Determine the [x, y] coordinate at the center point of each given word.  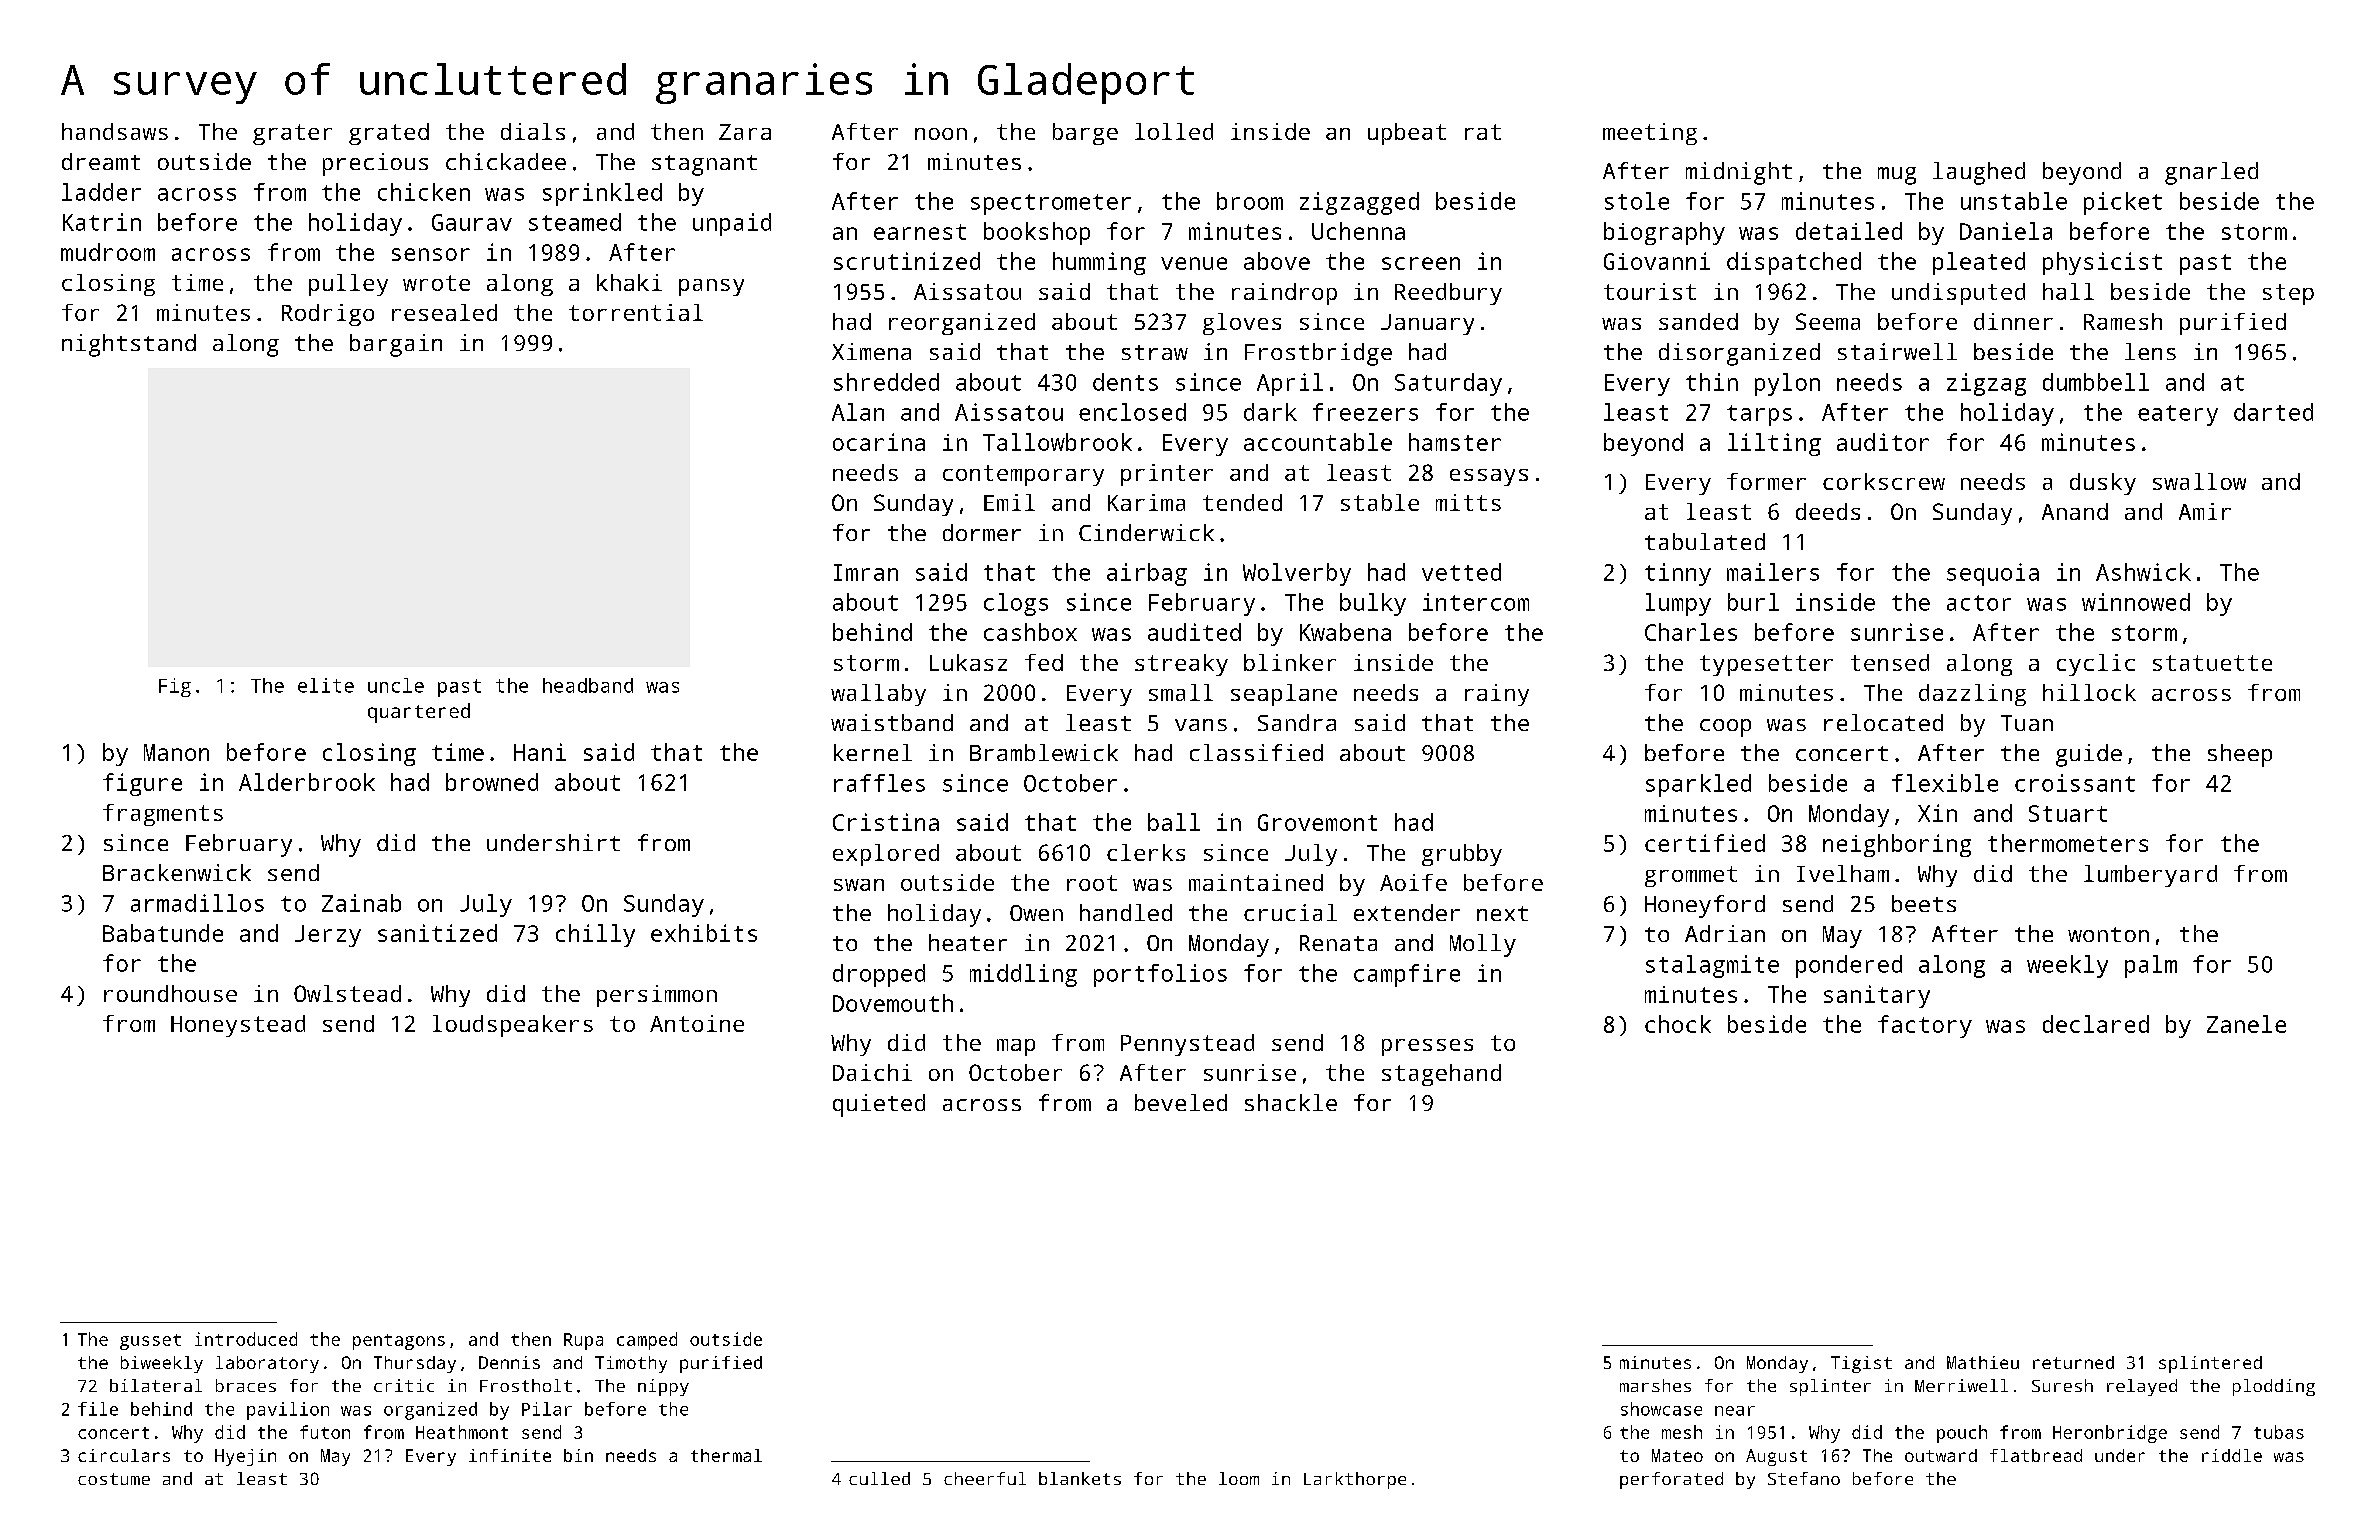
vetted [1461, 572]
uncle [396, 685]
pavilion [288, 1411]
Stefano [1804, 1478]
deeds [1828, 511]
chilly [595, 935]
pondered [1849, 966]
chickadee [506, 161]
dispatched [1794, 263]
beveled [1181, 1102]
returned [2073, 1362]
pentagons [399, 1342]
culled [879, 1478]
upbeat [1407, 134]
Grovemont [1317, 822]
